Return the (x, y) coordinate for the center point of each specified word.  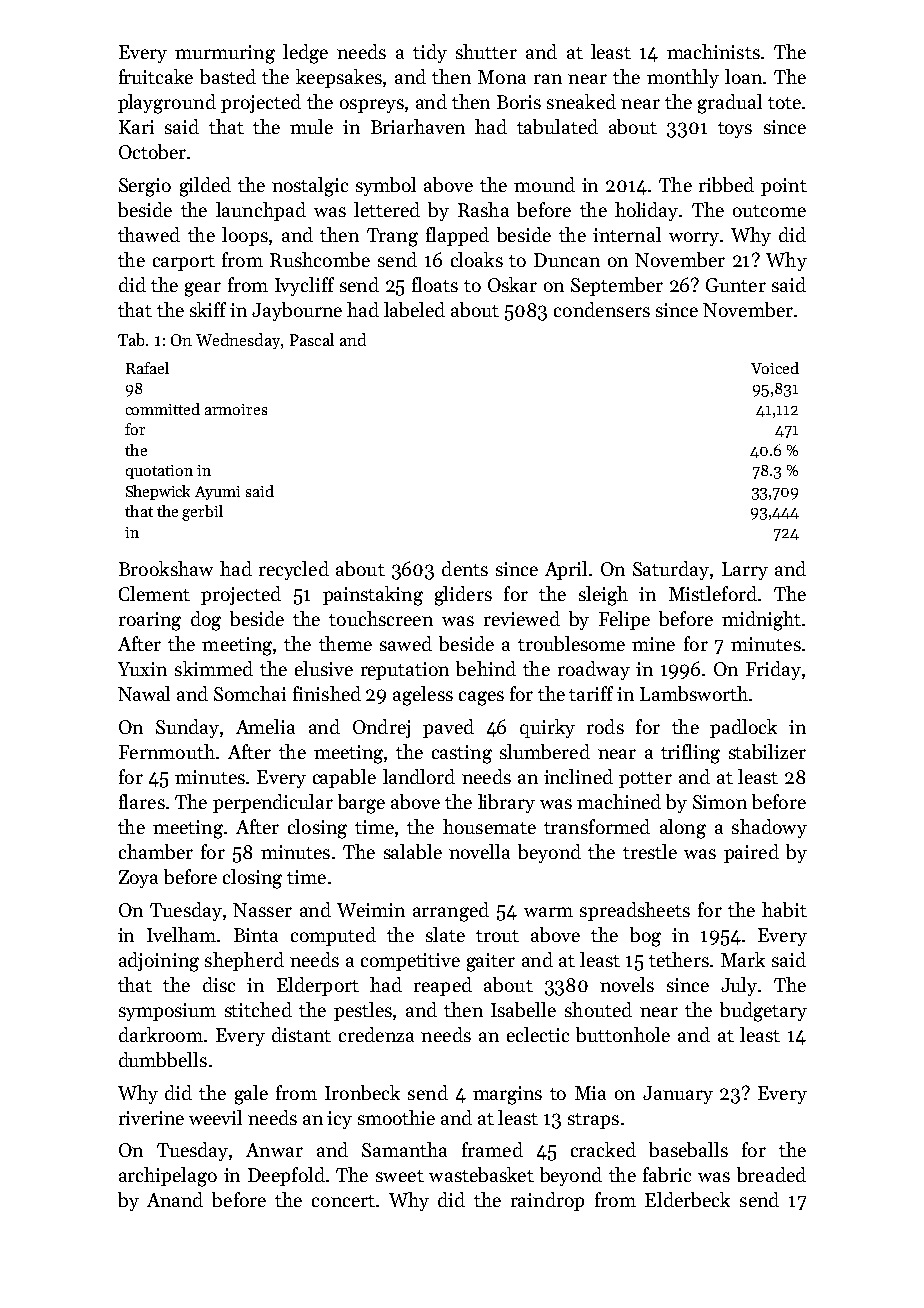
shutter (486, 51)
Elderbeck (687, 1199)
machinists (713, 51)
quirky (547, 728)
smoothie (396, 1117)
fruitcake (156, 76)
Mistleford (713, 593)
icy (339, 1120)
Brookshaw (166, 568)
